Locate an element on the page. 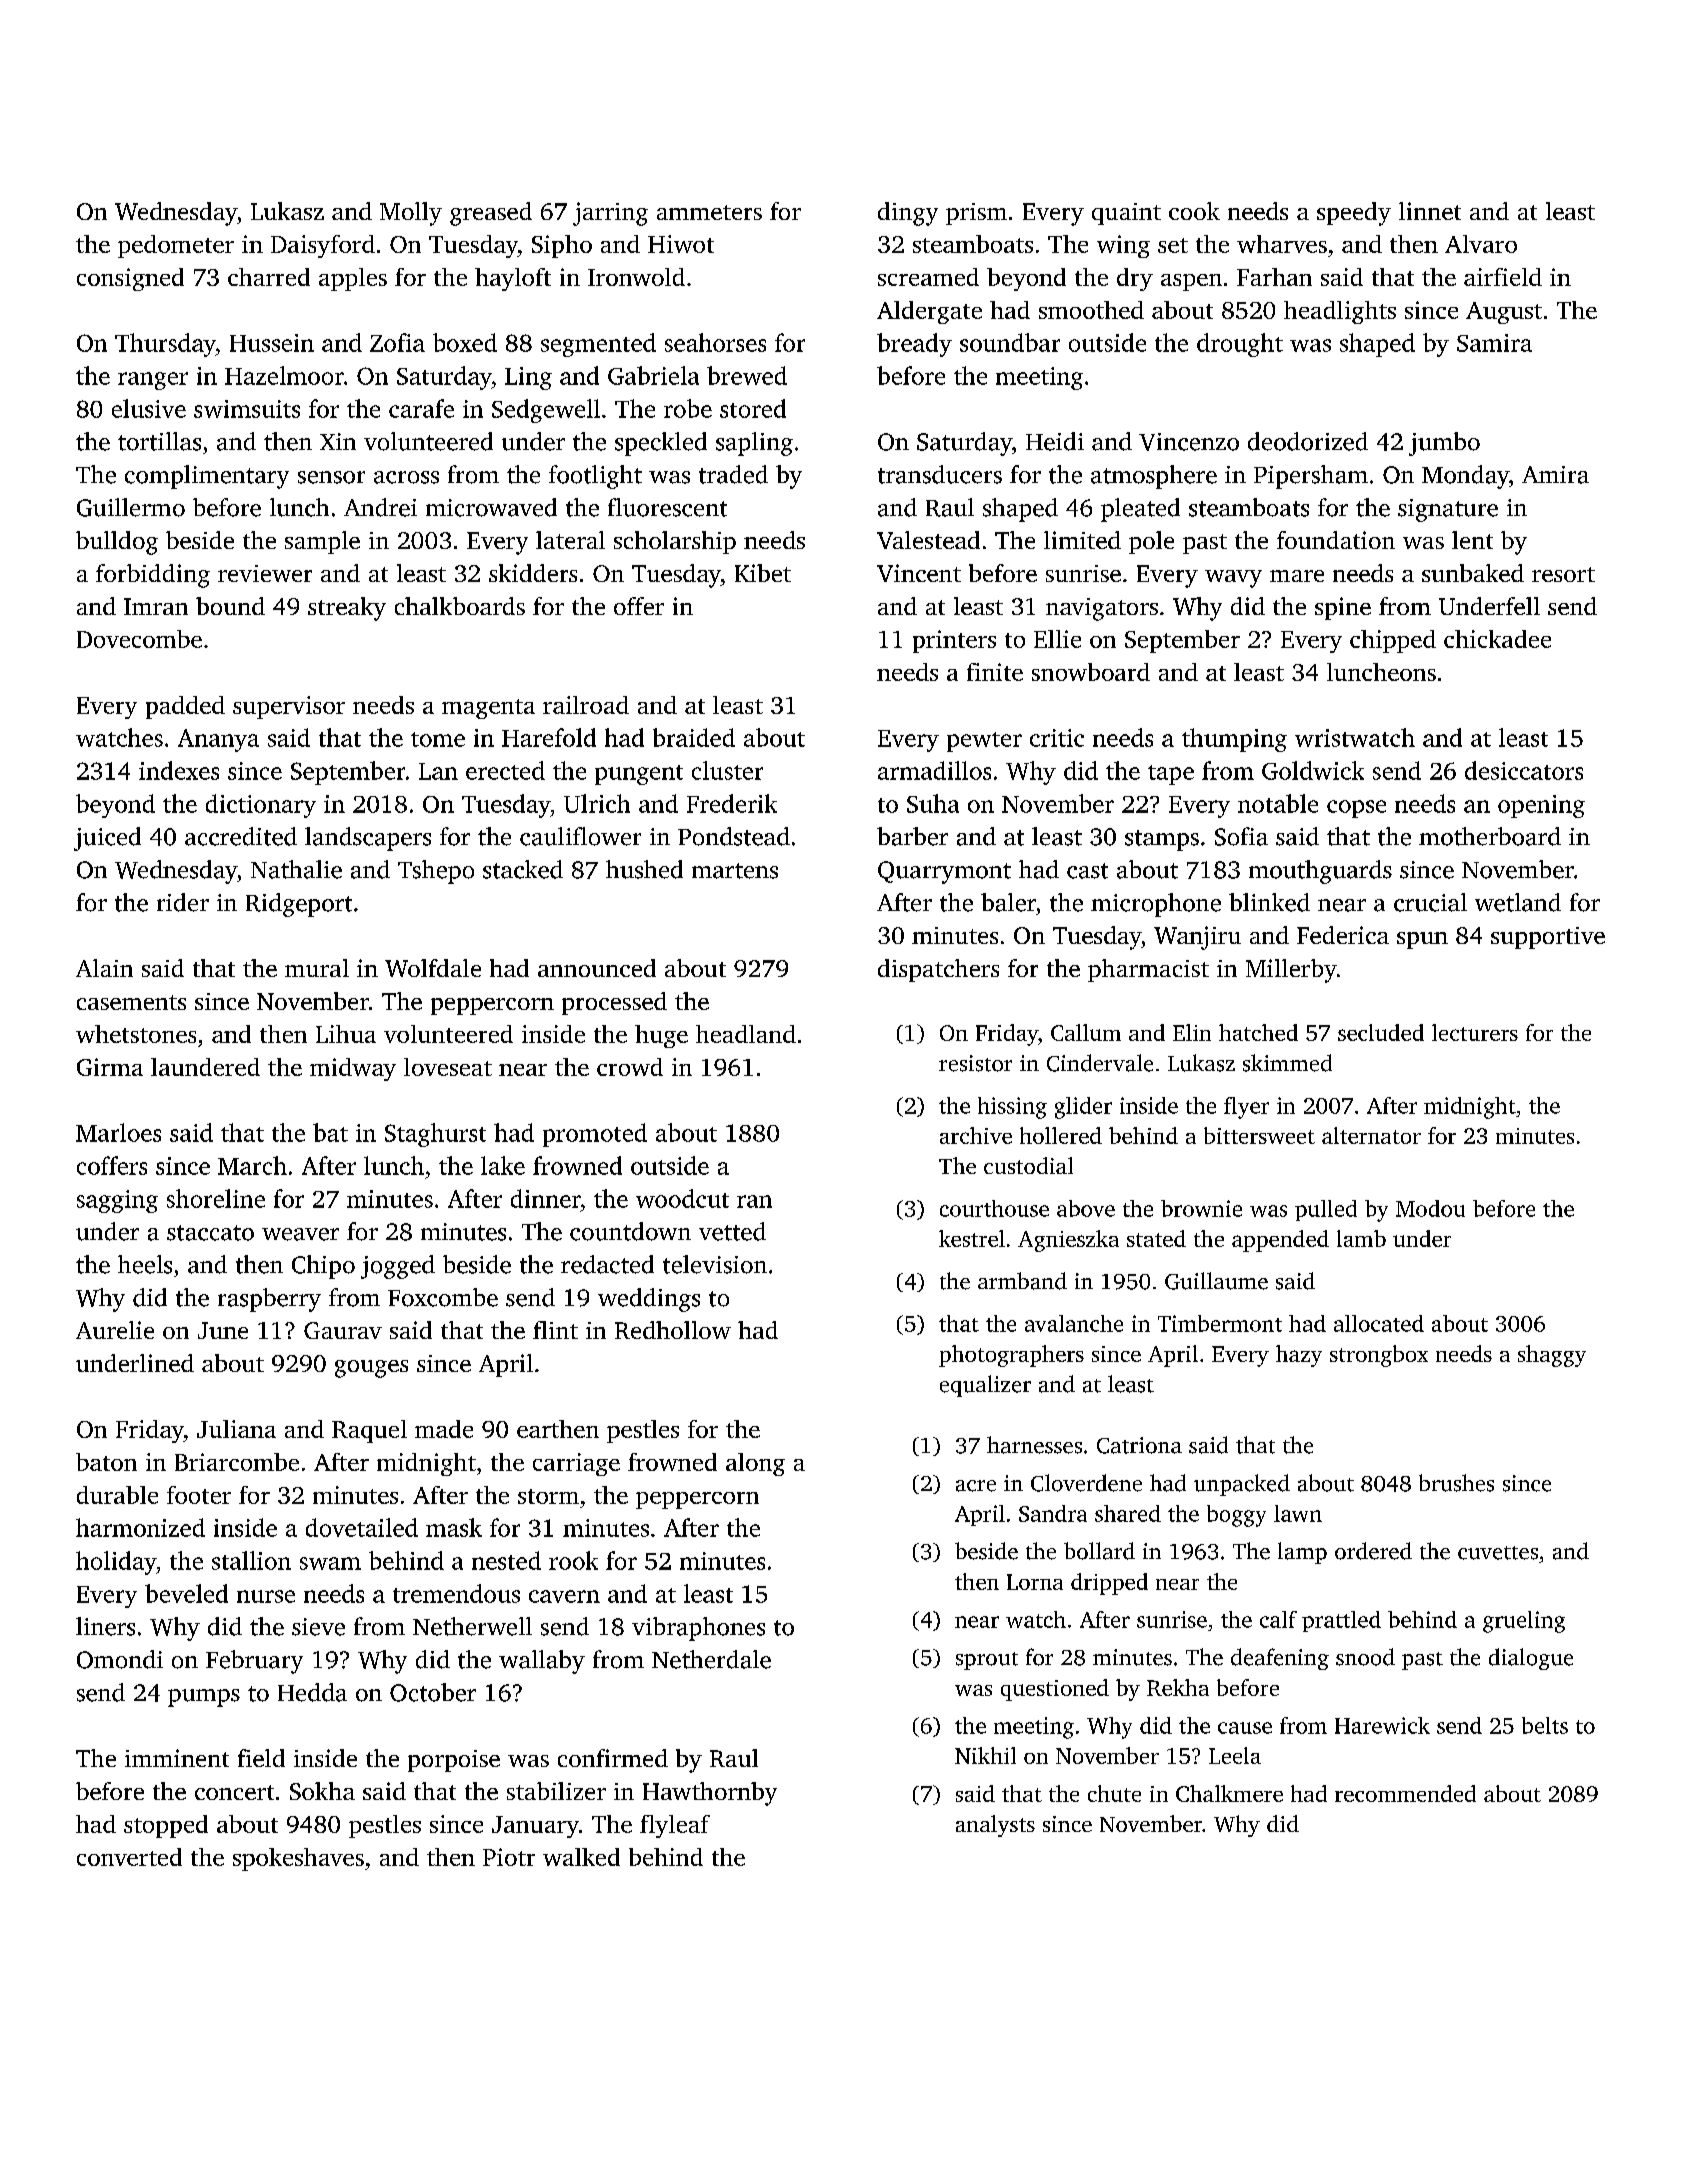  woodcut is located at coordinates (682, 1198).
